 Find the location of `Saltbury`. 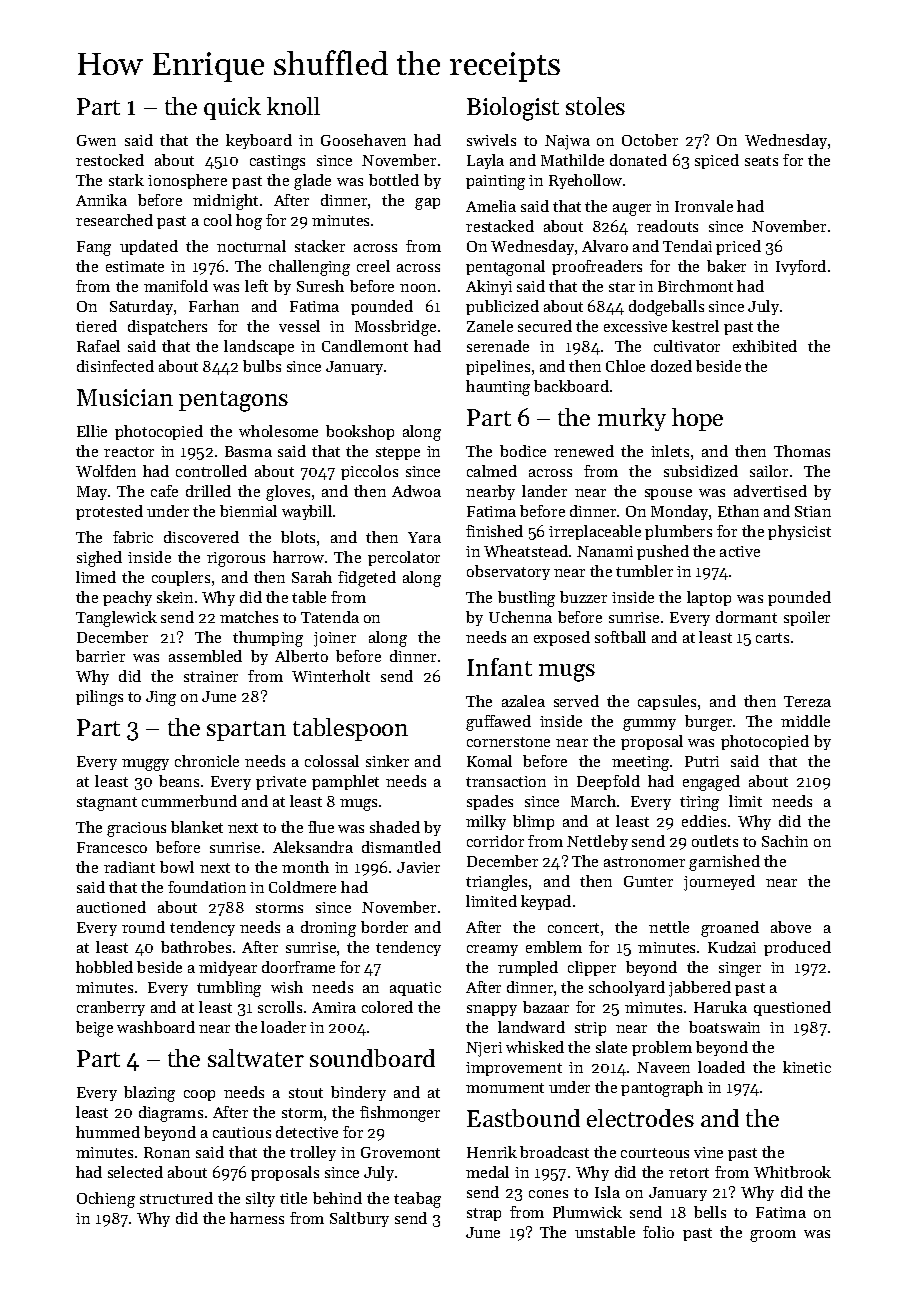

Saltbury is located at coordinates (359, 1219).
